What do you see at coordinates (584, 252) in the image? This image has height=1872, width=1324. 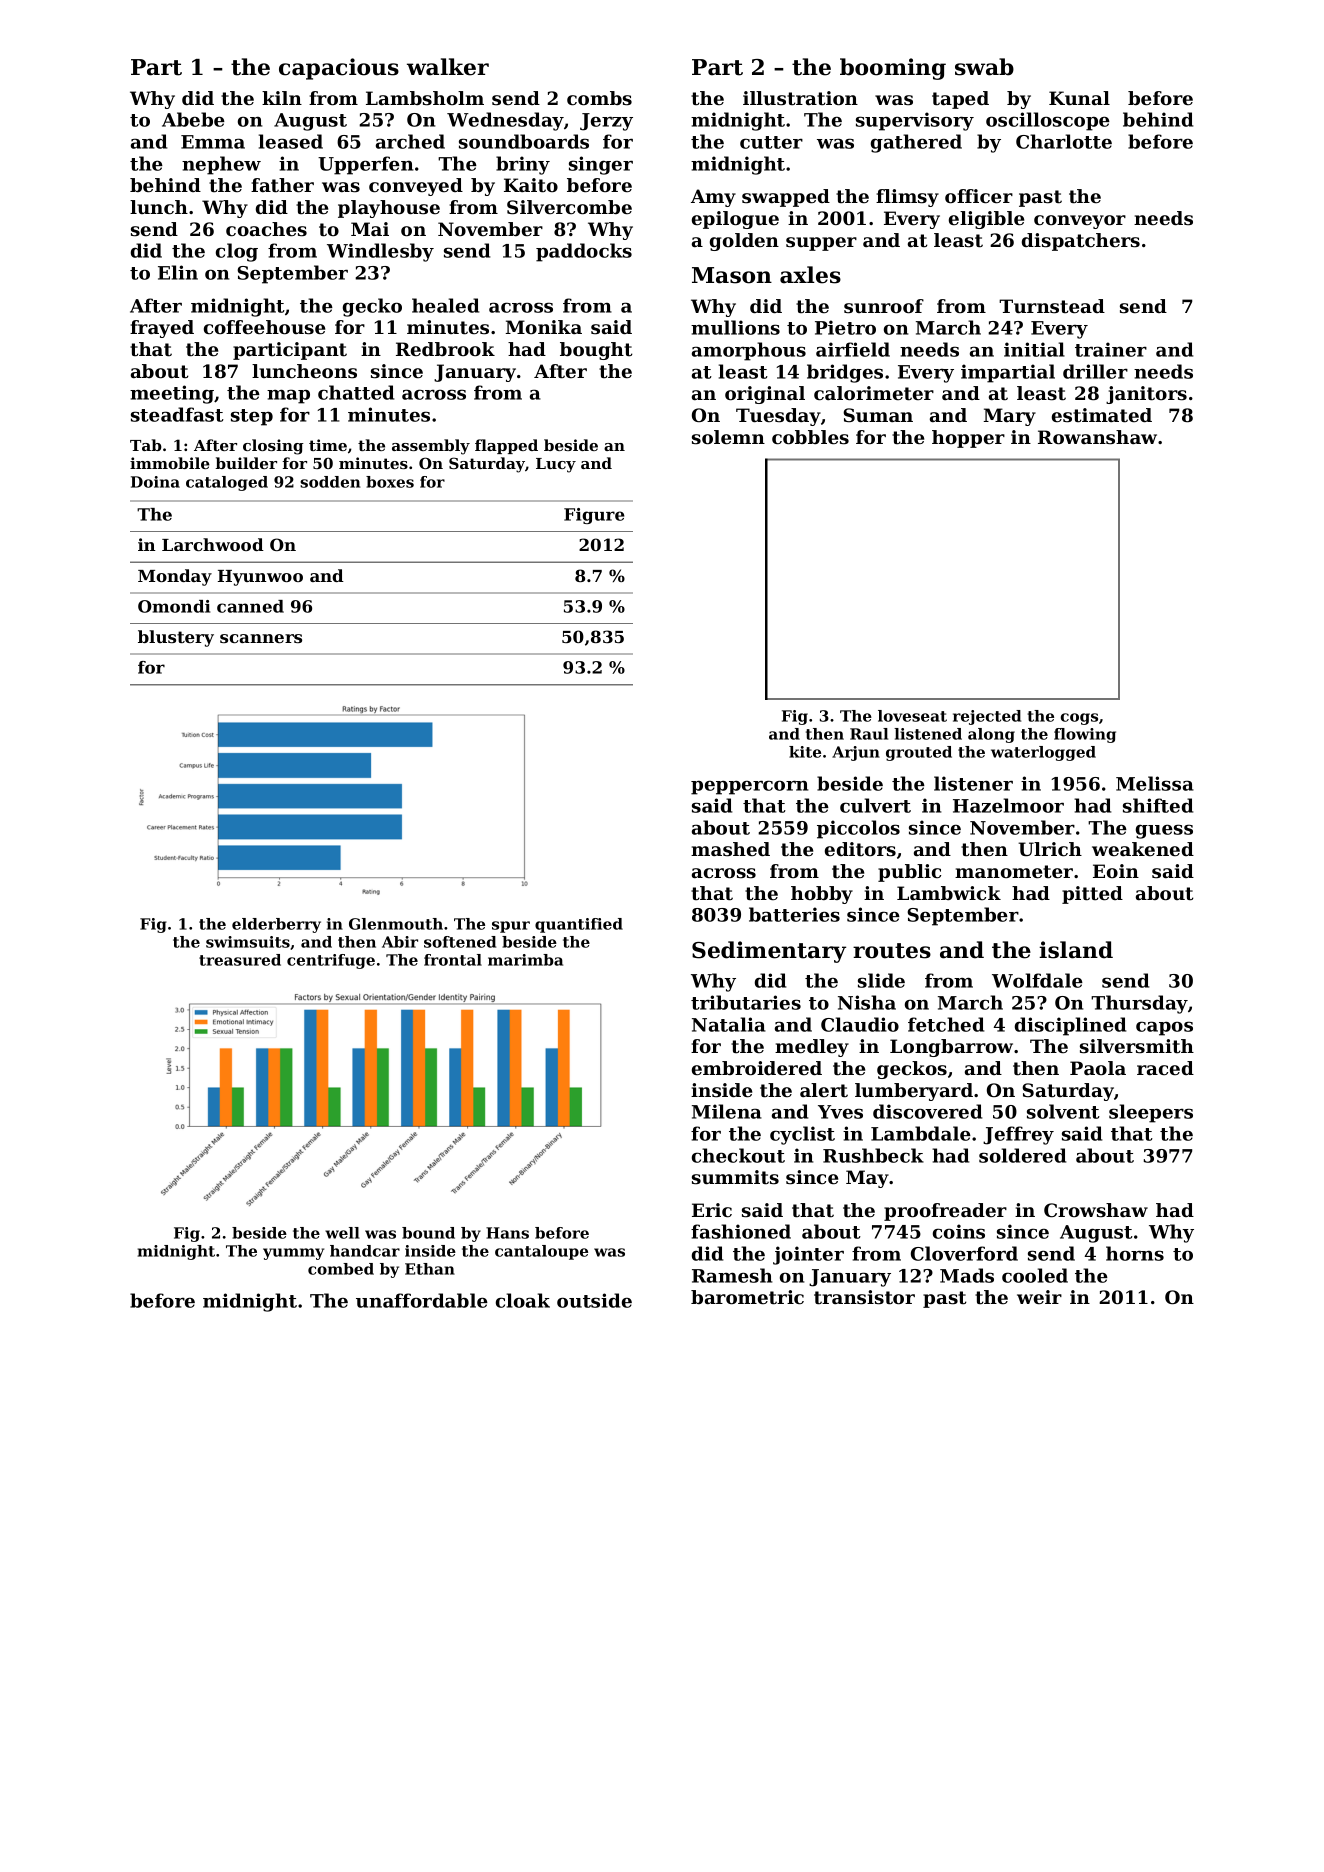 I see `paddocks` at bounding box center [584, 252].
